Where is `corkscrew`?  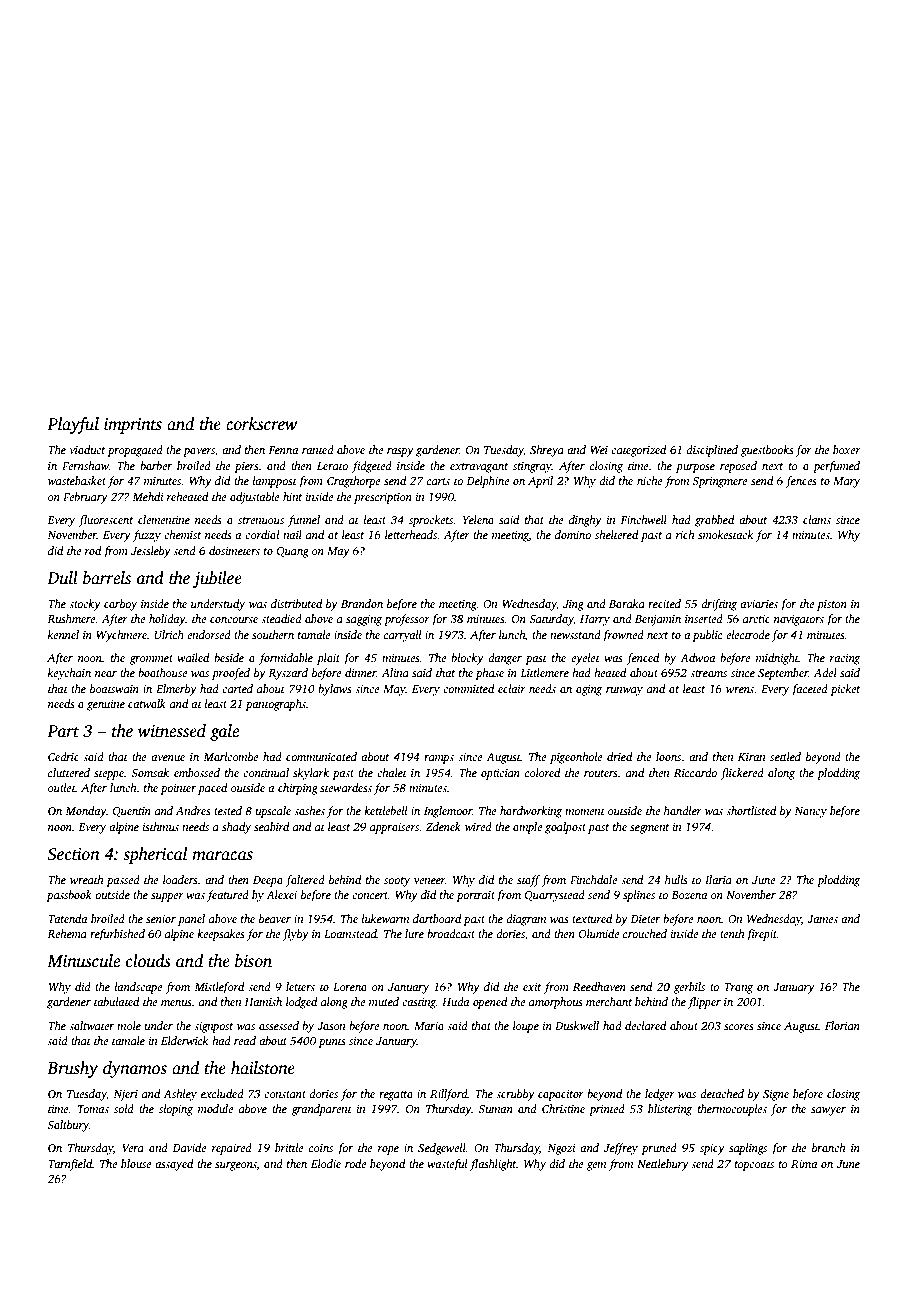
corkscrew is located at coordinates (261, 424).
